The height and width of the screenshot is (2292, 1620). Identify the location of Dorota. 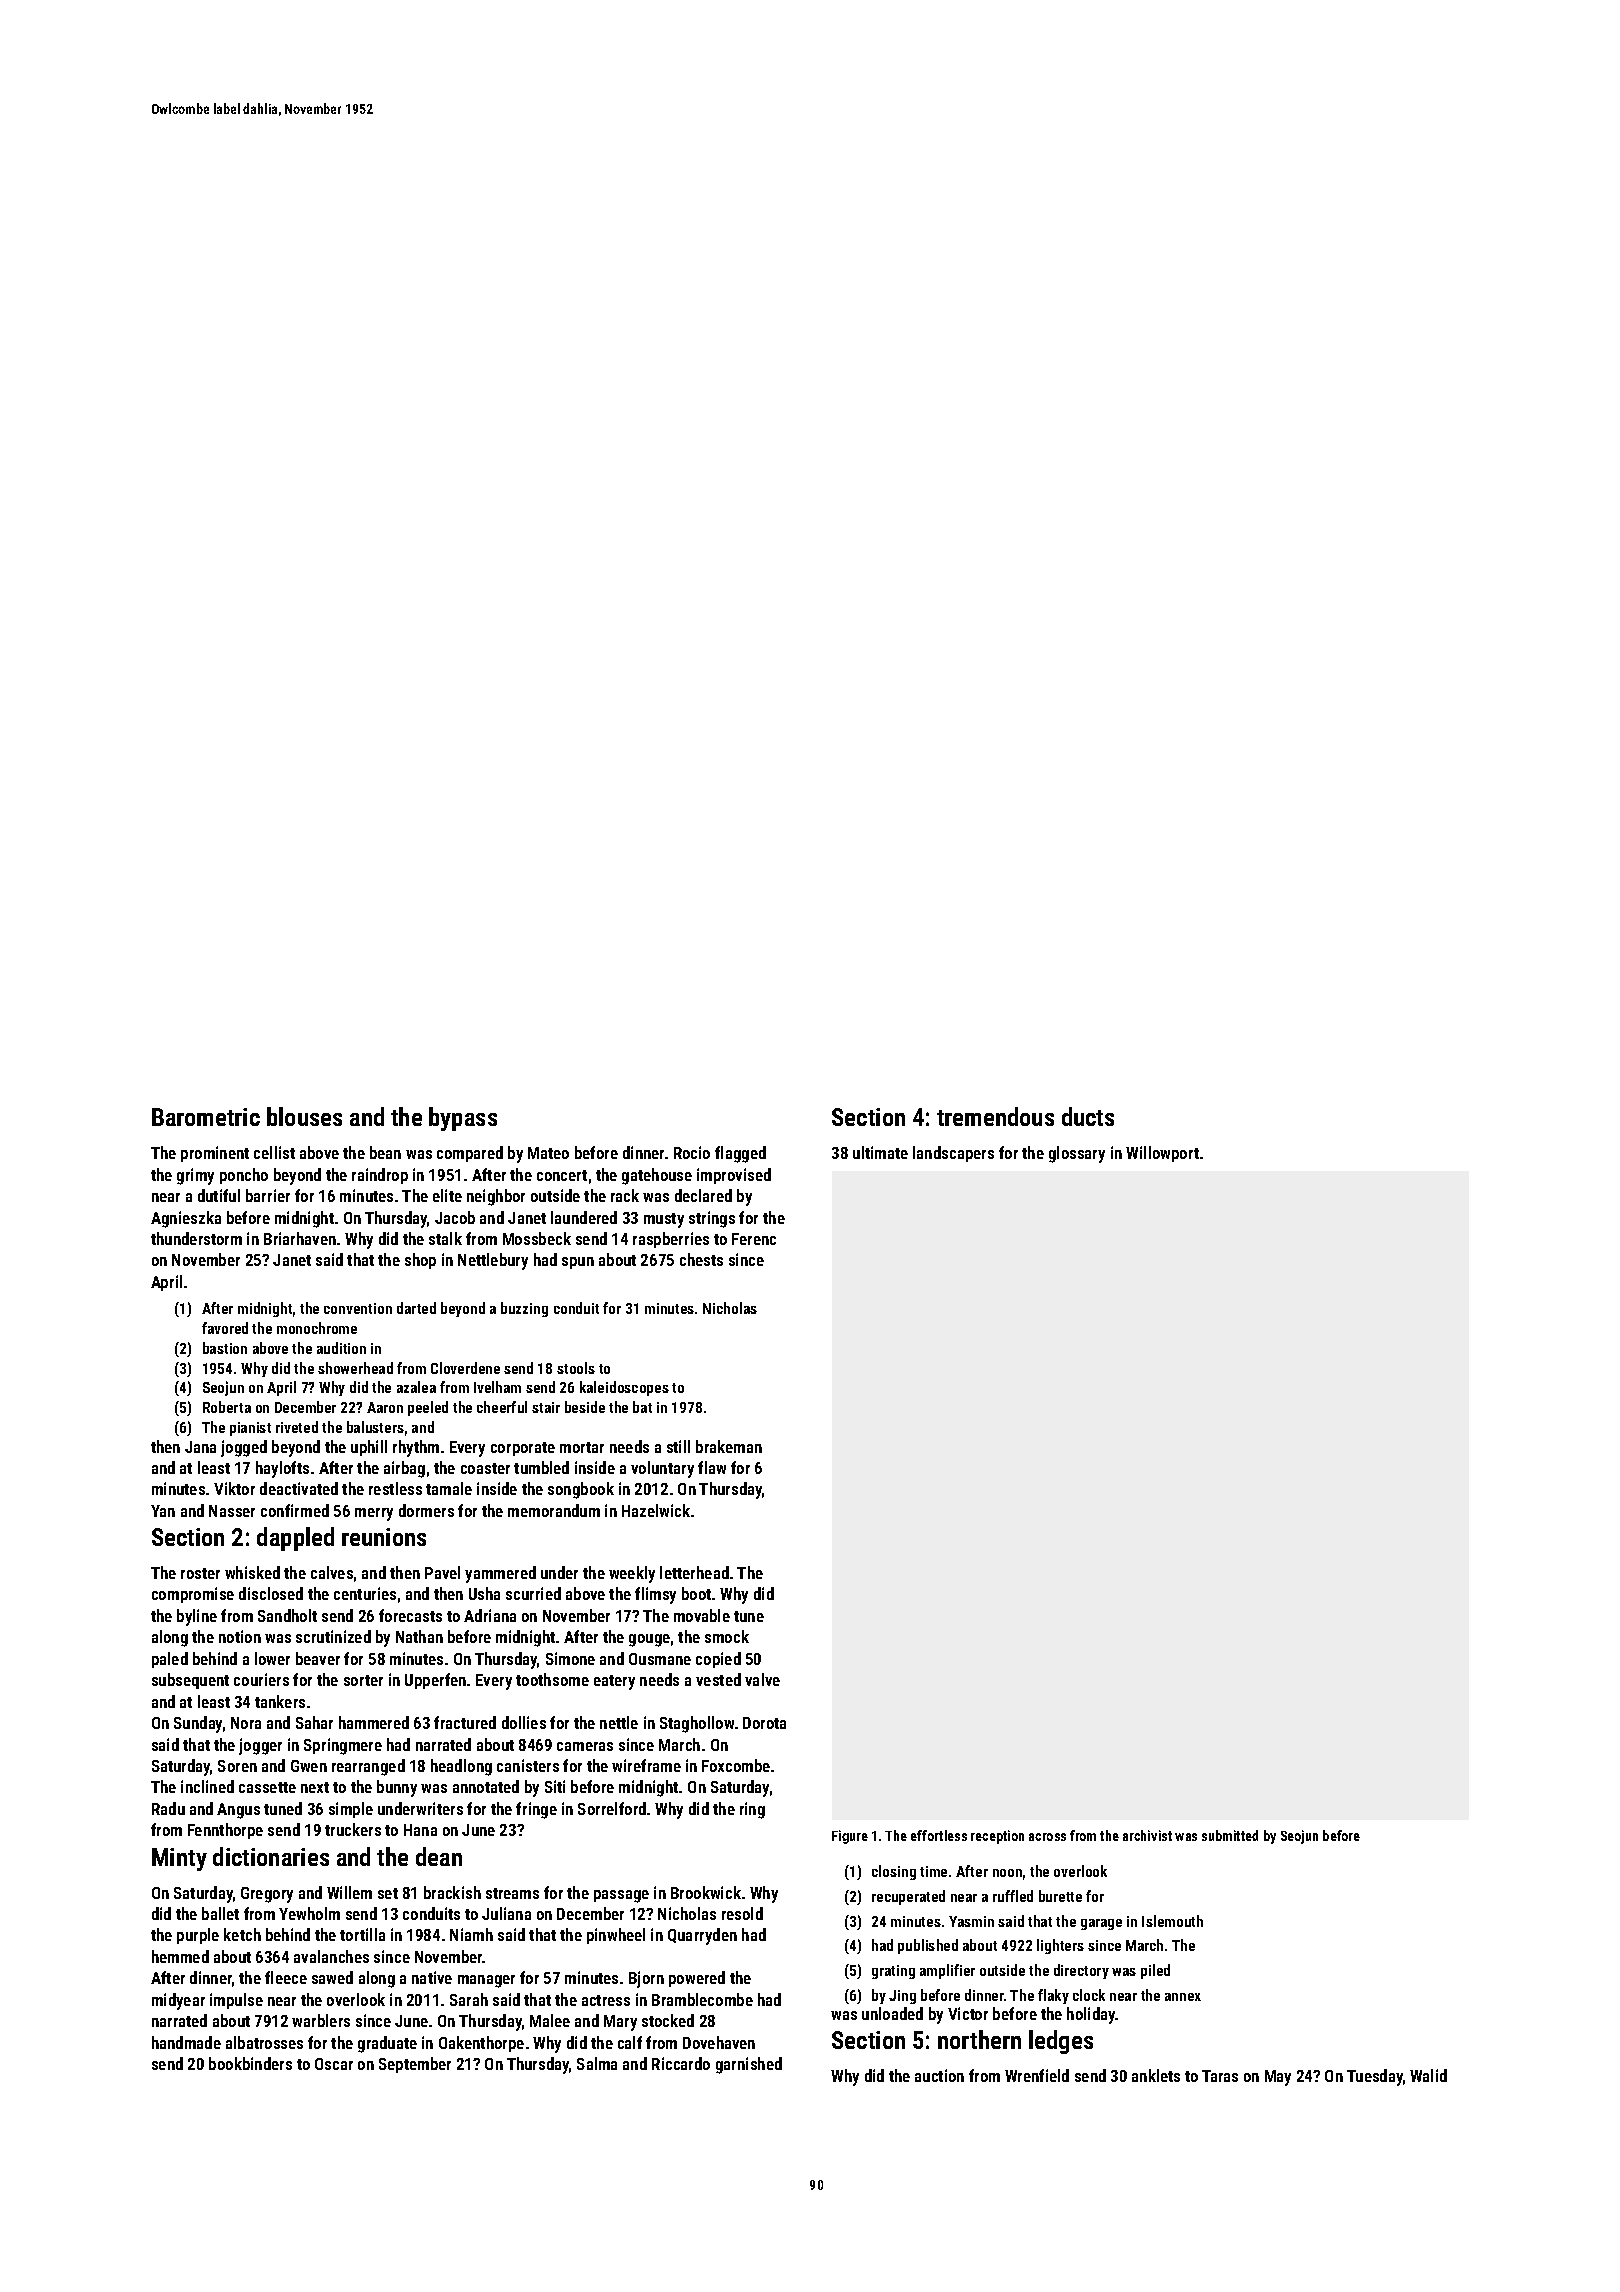
(764, 1723).
